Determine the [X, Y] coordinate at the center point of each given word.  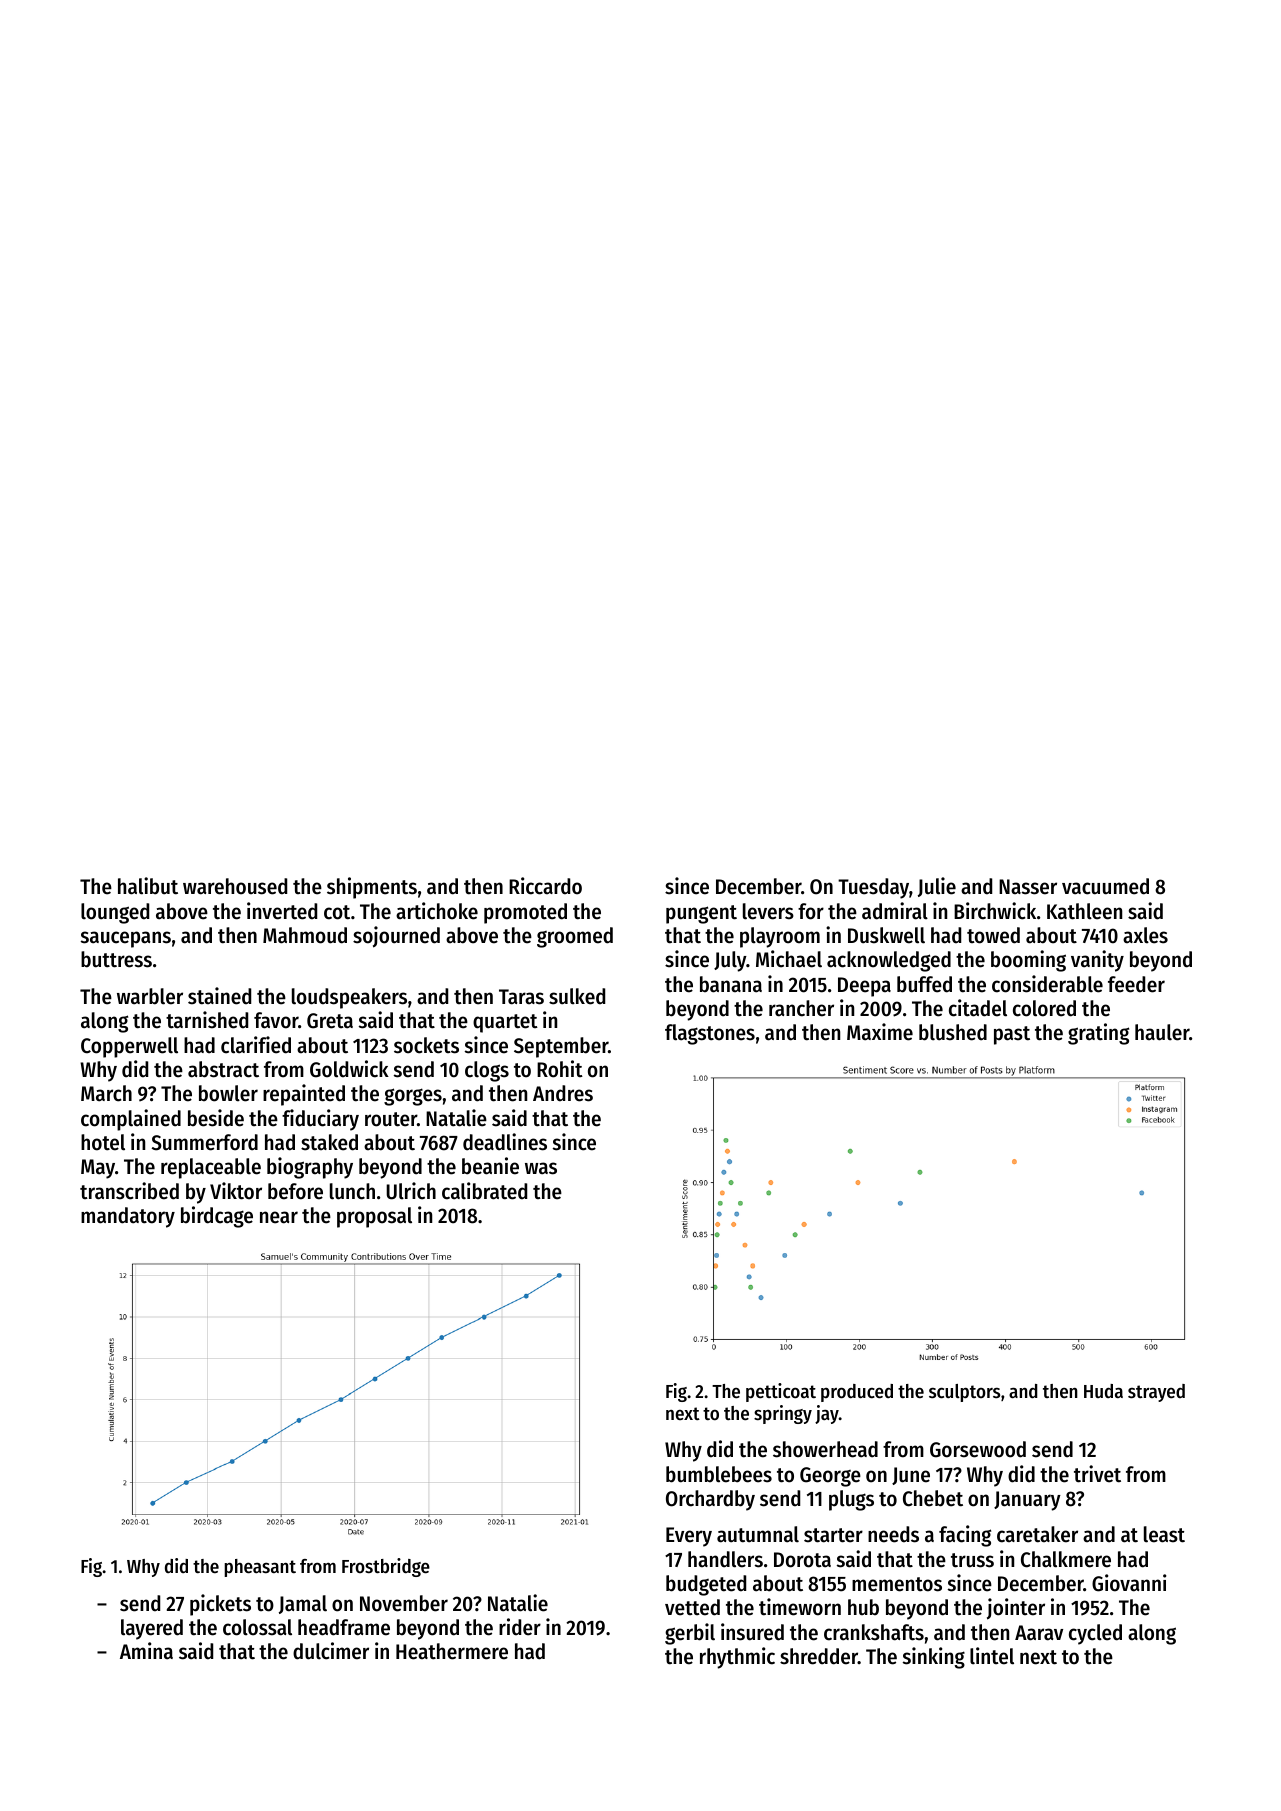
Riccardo [545, 886]
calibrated [484, 1191]
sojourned [396, 937]
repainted [304, 1095]
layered [152, 1629]
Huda [1103, 1391]
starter [833, 1535]
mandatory [128, 1217]
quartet [505, 1023]
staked [329, 1142]
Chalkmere [1066, 1559]
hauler [1162, 1032]
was [541, 1168]
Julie [937, 887]
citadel [978, 1008]
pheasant [260, 1568]
